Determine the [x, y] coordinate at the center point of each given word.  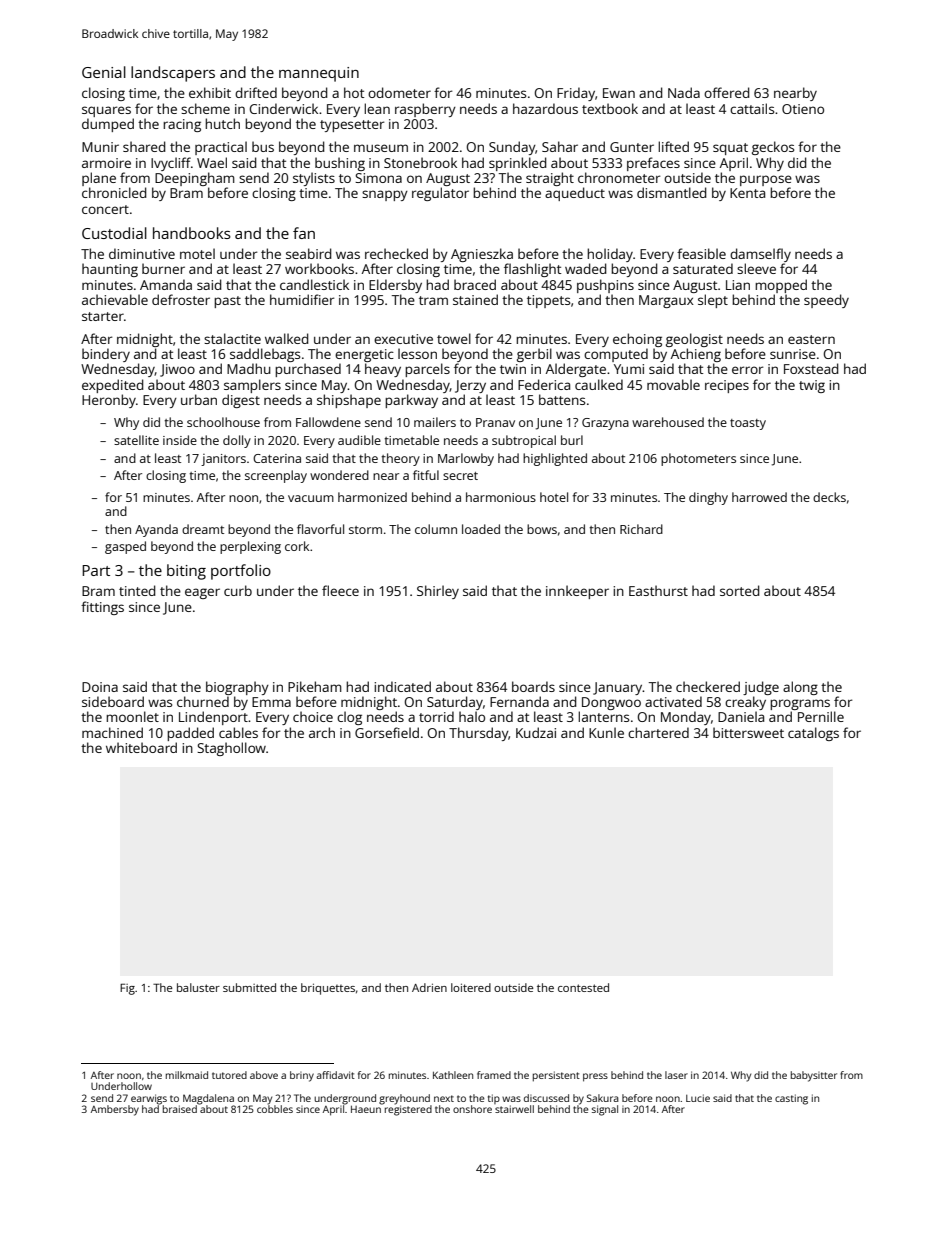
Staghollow [231, 749]
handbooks [192, 233]
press [595, 1077]
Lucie [698, 1098]
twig [812, 386]
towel [454, 338]
